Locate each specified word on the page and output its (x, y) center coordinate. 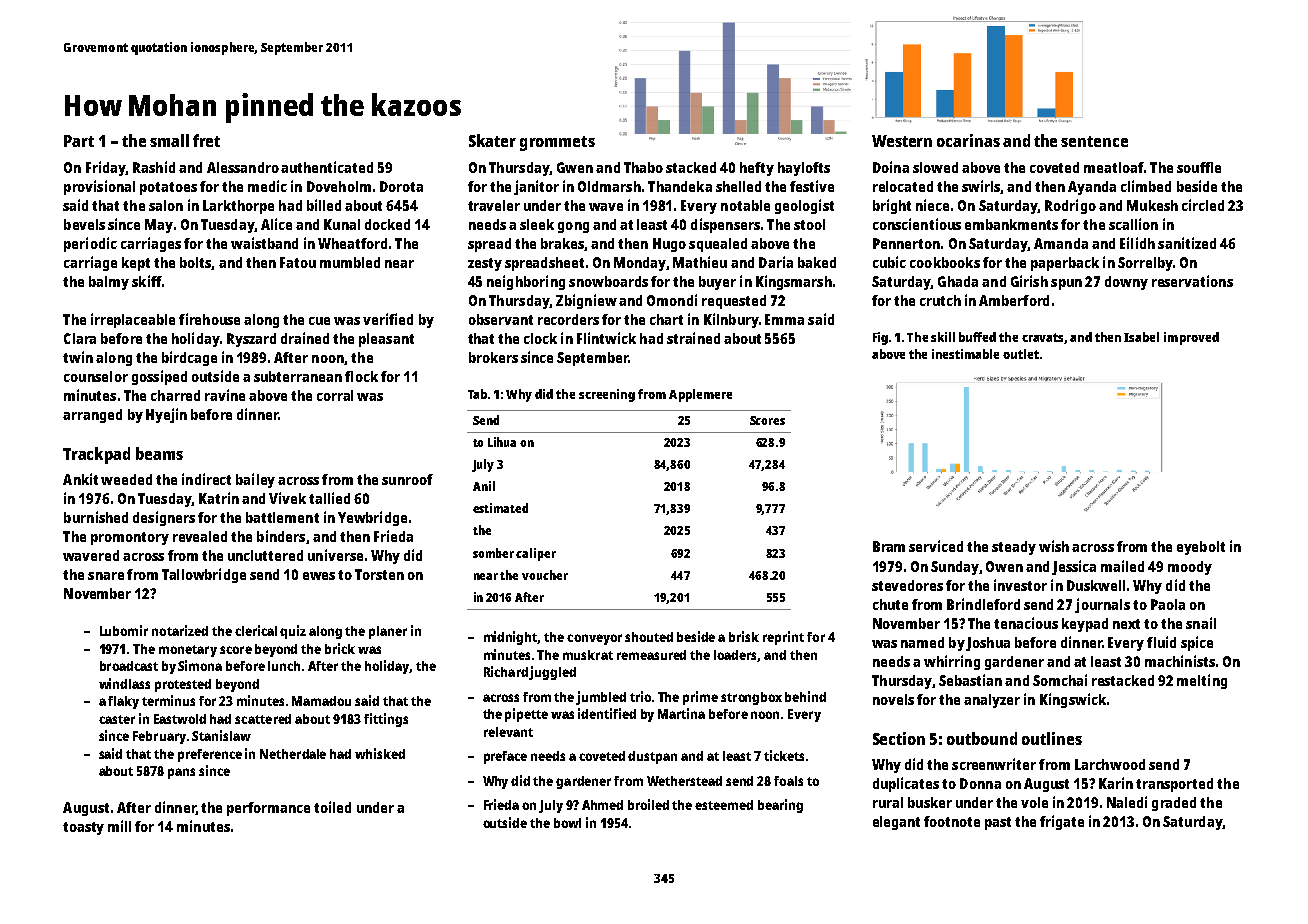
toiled (332, 807)
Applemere (700, 395)
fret (206, 140)
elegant (896, 823)
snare (106, 576)
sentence (1094, 141)
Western (902, 141)
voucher (545, 575)
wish (1054, 546)
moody (1190, 568)
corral (335, 395)
